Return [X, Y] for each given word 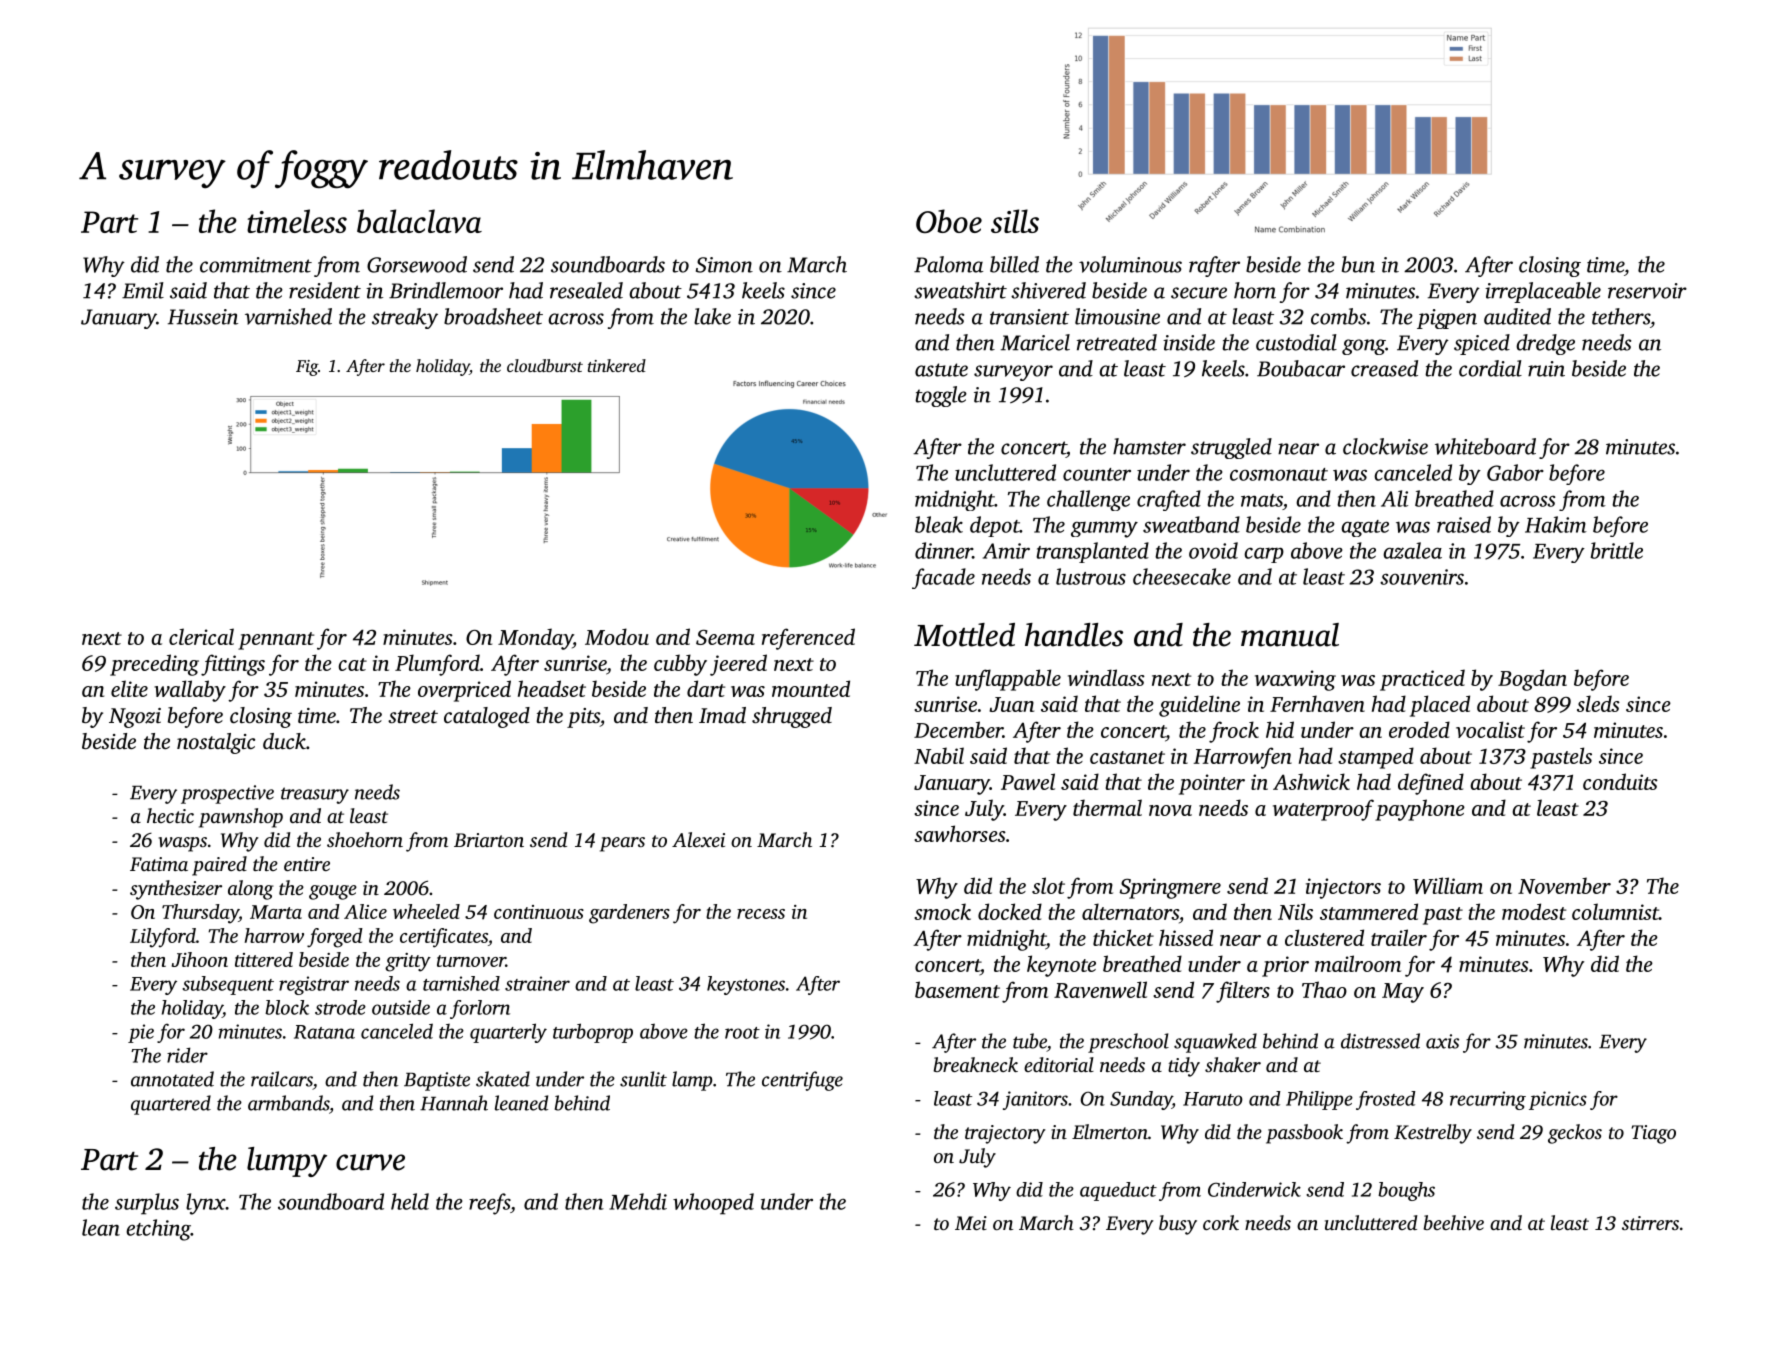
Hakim [1556, 524]
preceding [154, 665]
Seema [725, 637]
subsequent [228, 985]
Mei [971, 1223]
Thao [1324, 989]
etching [158, 1230]
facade [943, 578]
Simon [724, 265]
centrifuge [802, 1081]
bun [1358, 264]
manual [1290, 635]
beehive [1454, 1222]
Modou [617, 636]
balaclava [419, 221]
